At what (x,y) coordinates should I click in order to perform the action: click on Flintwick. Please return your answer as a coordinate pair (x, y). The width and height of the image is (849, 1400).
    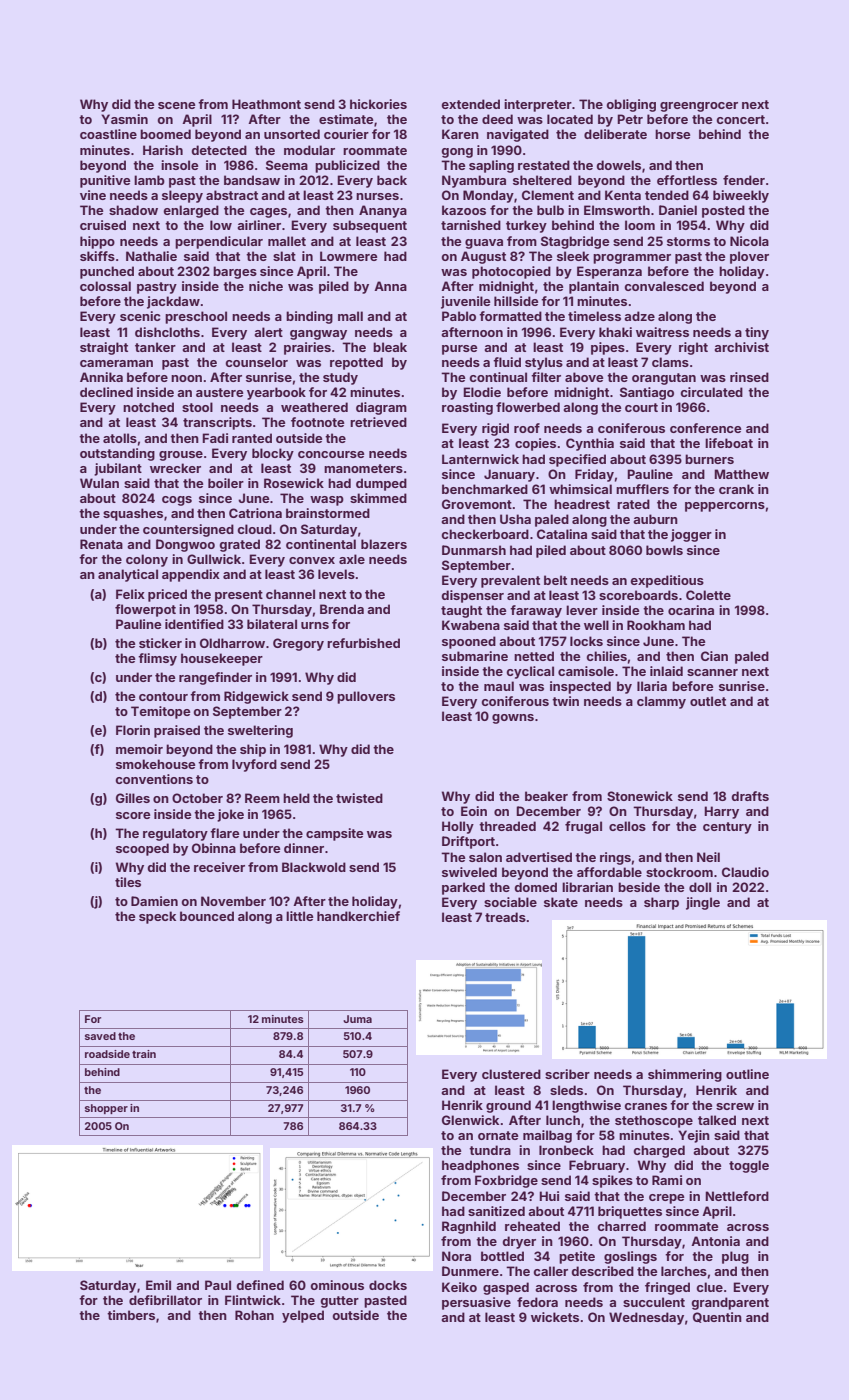
    Looking at the image, I should click on (253, 1300).
